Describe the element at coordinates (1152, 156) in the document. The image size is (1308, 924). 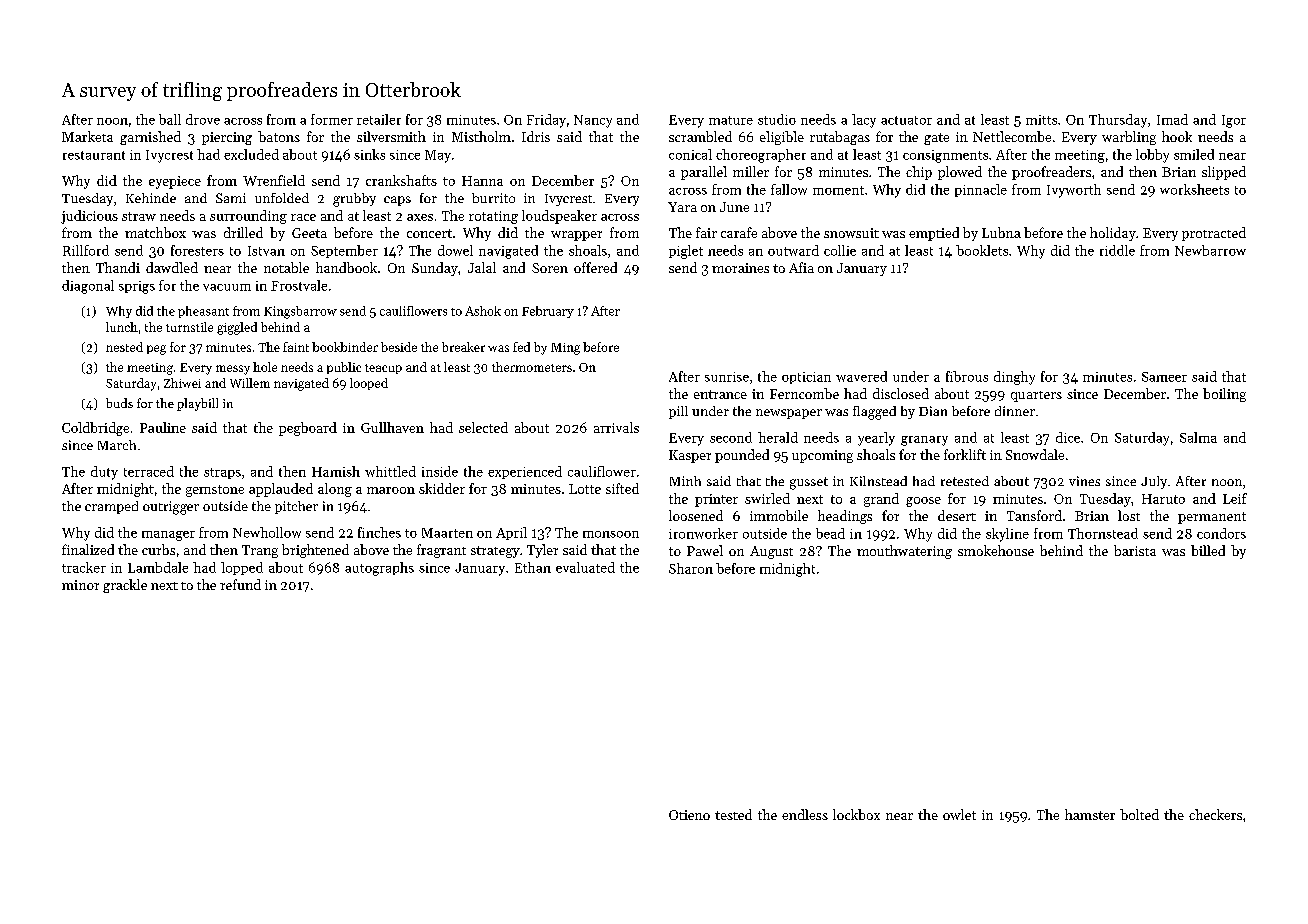
I see `lobby` at that location.
